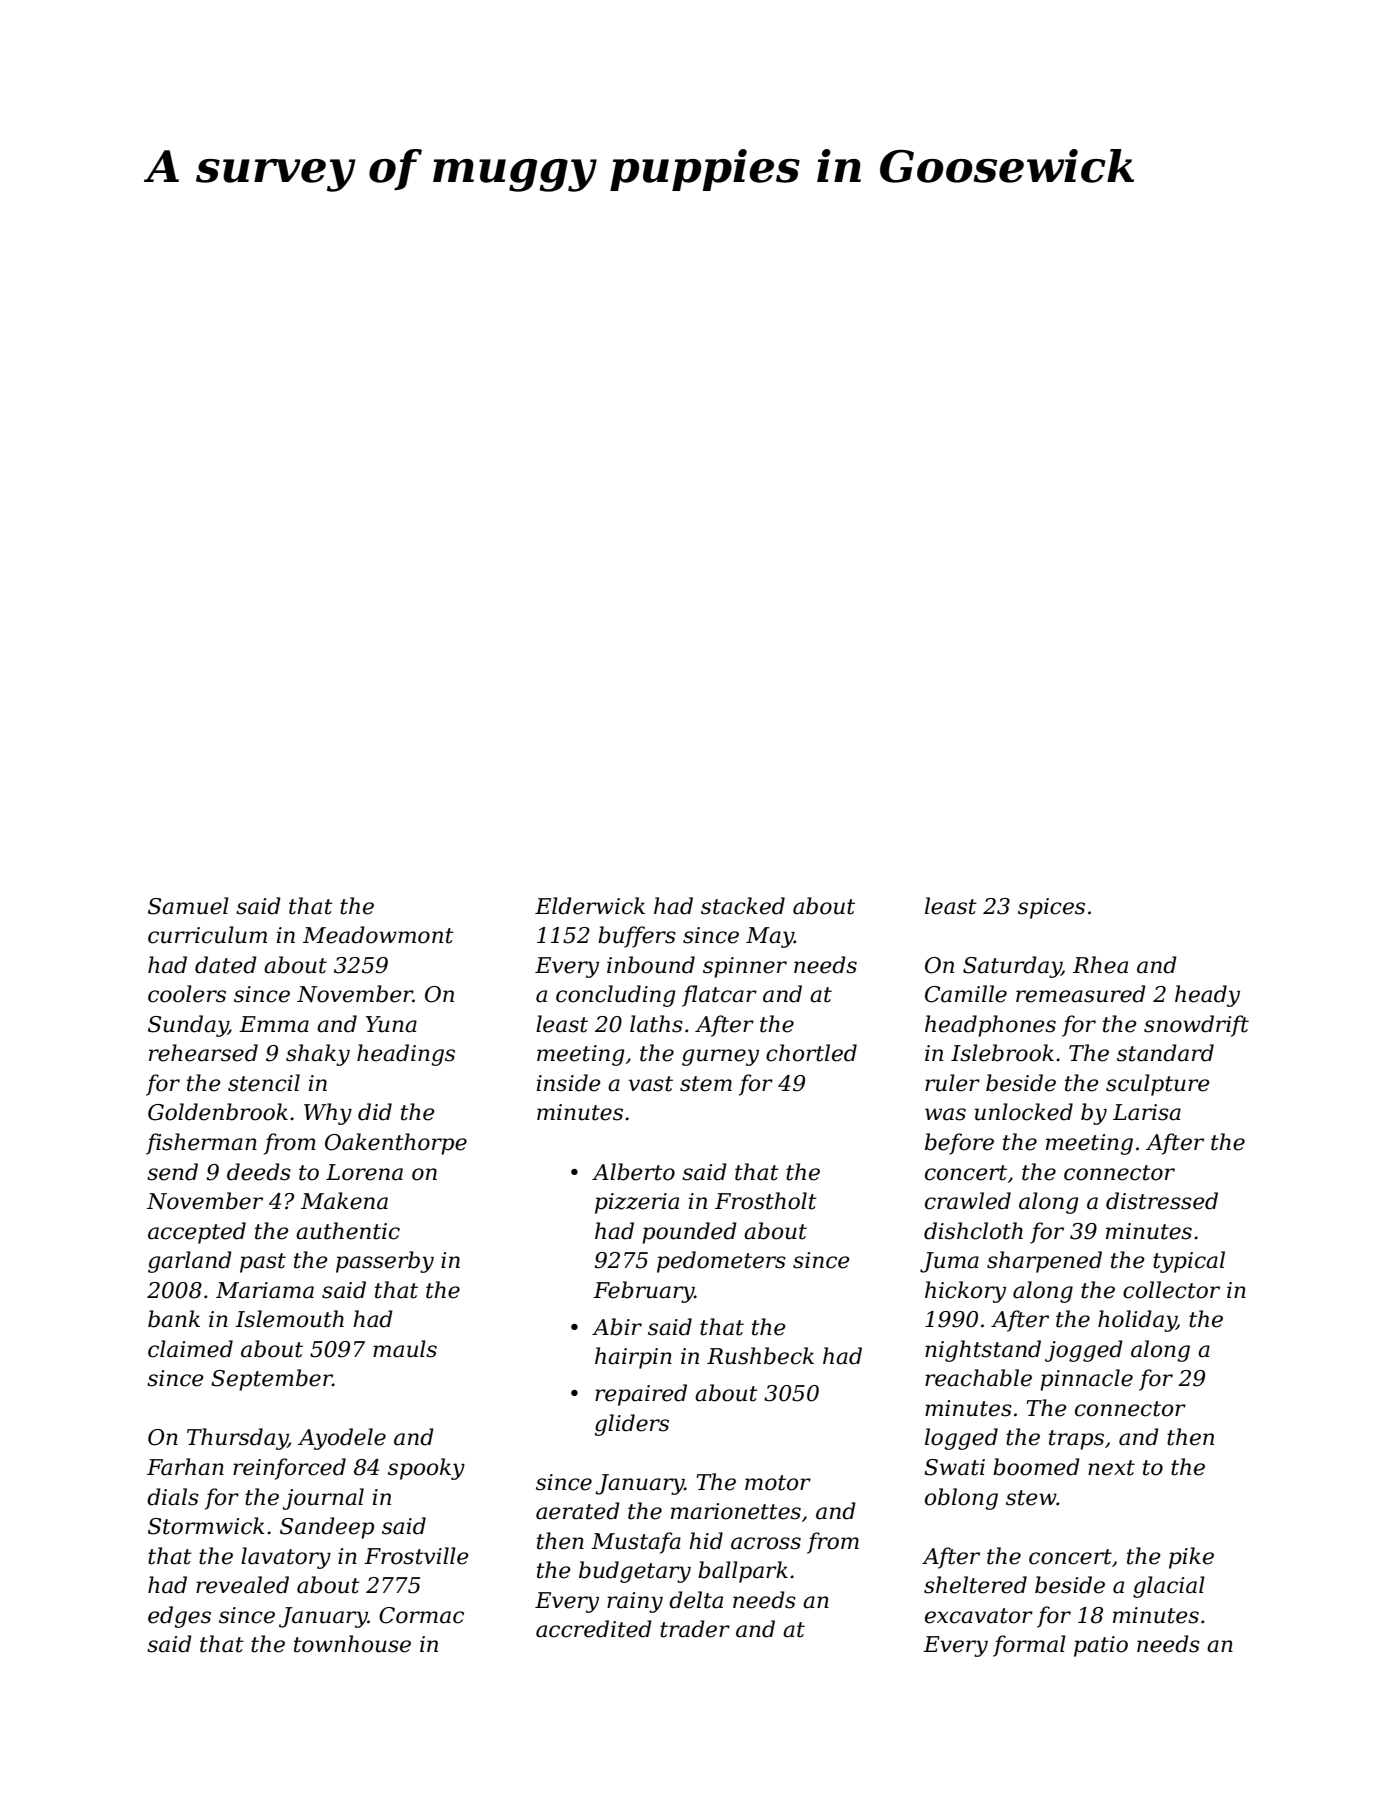 This screenshot has height=1811, width=1399. Describe the element at coordinates (1189, 1262) in the screenshot. I see `typical` at that location.
